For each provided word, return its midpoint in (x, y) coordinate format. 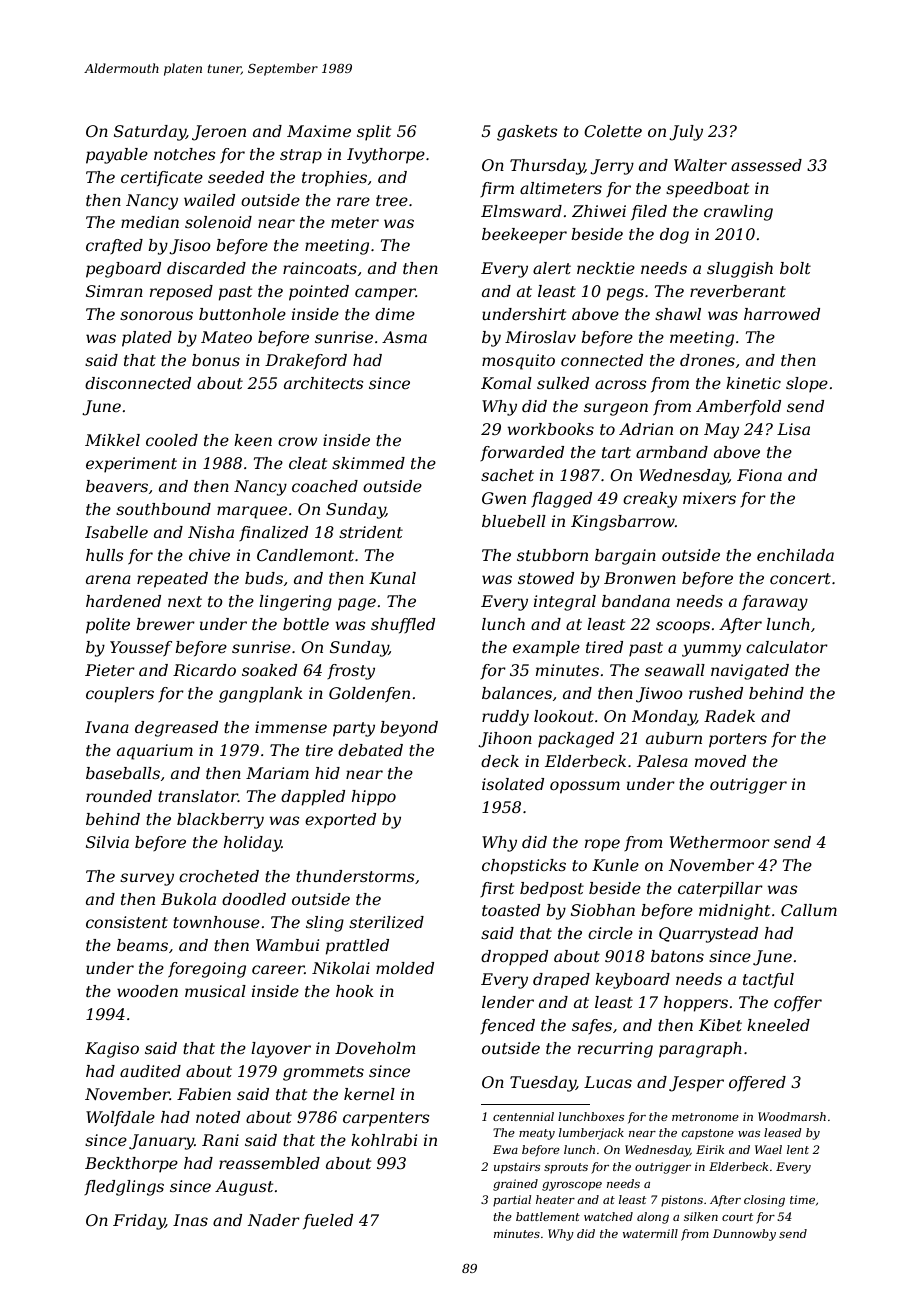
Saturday (150, 133)
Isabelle (116, 532)
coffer (798, 1003)
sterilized (386, 922)
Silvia (107, 842)
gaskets (527, 133)
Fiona (759, 475)
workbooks (550, 429)
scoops (683, 627)
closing (764, 1201)
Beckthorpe (131, 1165)
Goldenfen (369, 694)
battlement (548, 1216)
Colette (613, 131)
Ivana (107, 727)
